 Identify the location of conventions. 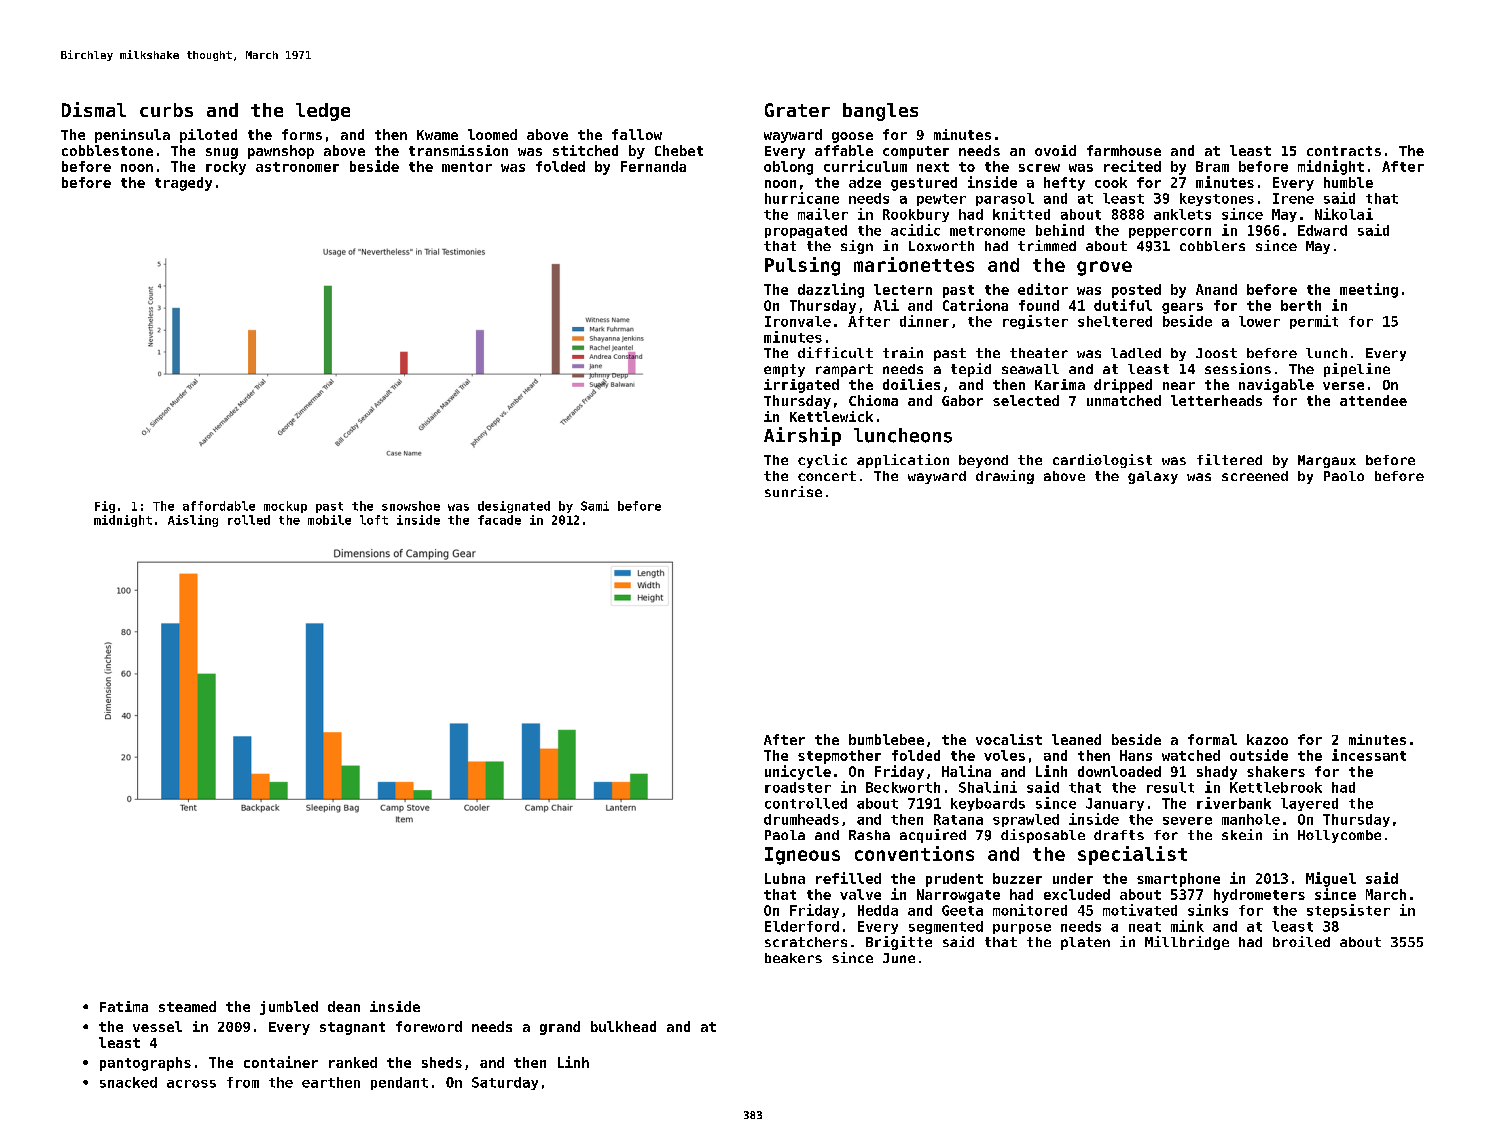
(914, 853).
